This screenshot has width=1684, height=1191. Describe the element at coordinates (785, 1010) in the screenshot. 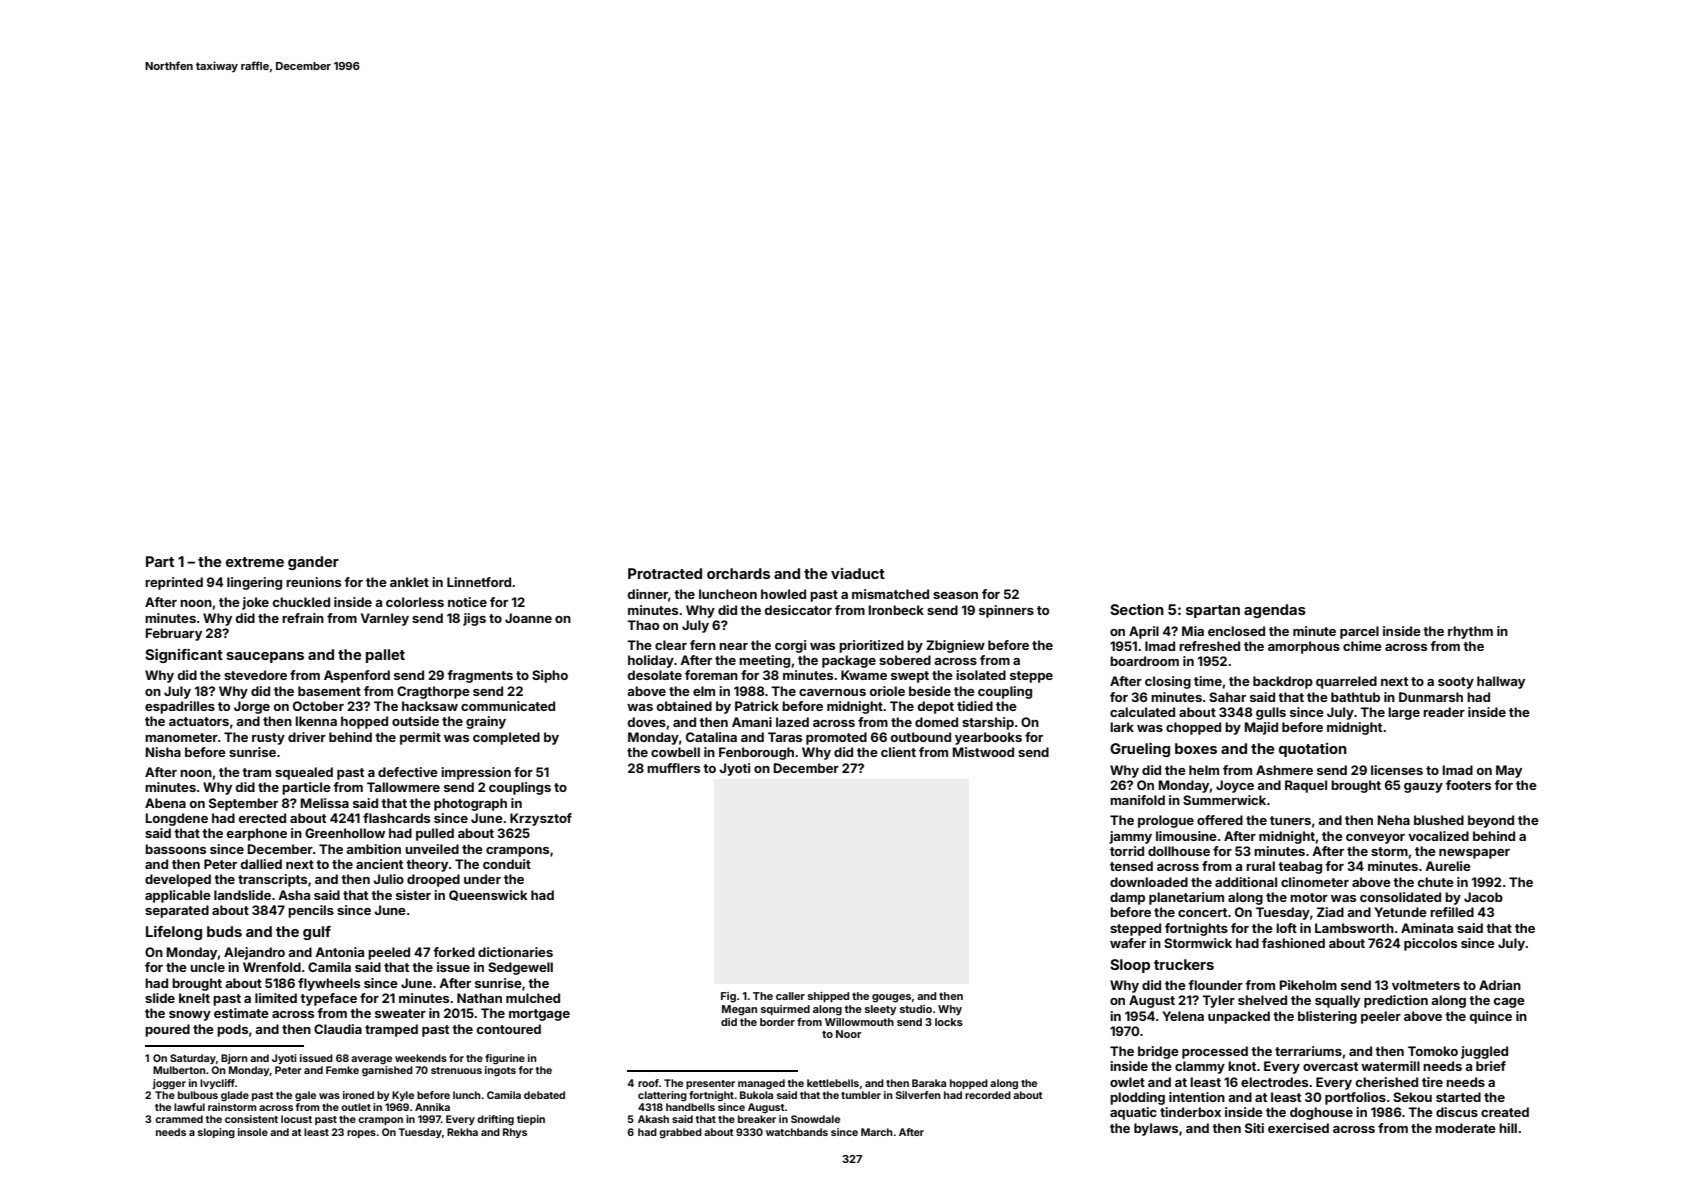

I see `squirmed` at that location.
